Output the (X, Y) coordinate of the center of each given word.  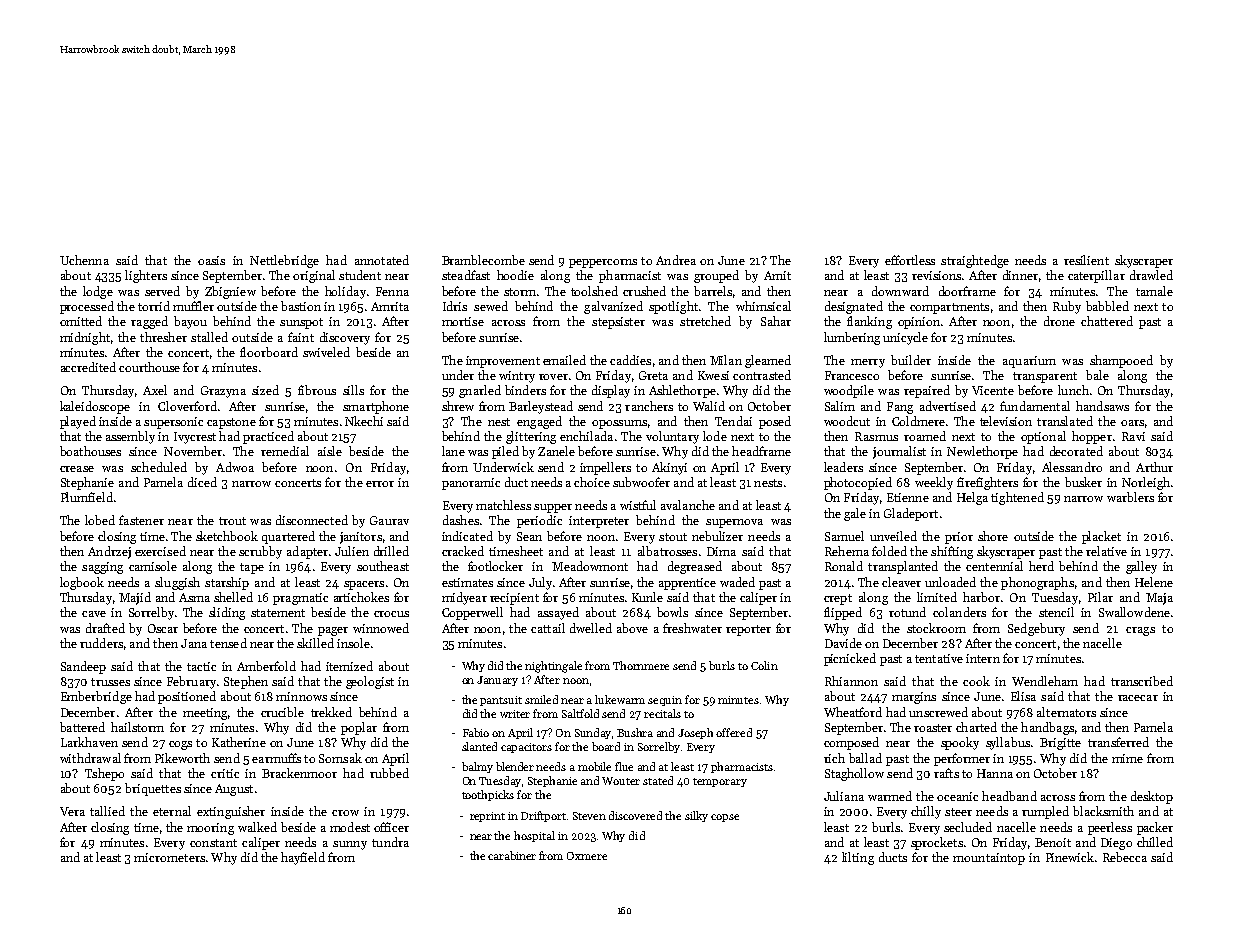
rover (553, 377)
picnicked (850, 659)
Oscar (163, 628)
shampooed (1121, 361)
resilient (1086, 260)
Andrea (676, 260)
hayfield (303, 858)
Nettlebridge (284, 261)
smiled (541, 699)
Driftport (543, 816)
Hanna (995, 773)
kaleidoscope (95, 407)
